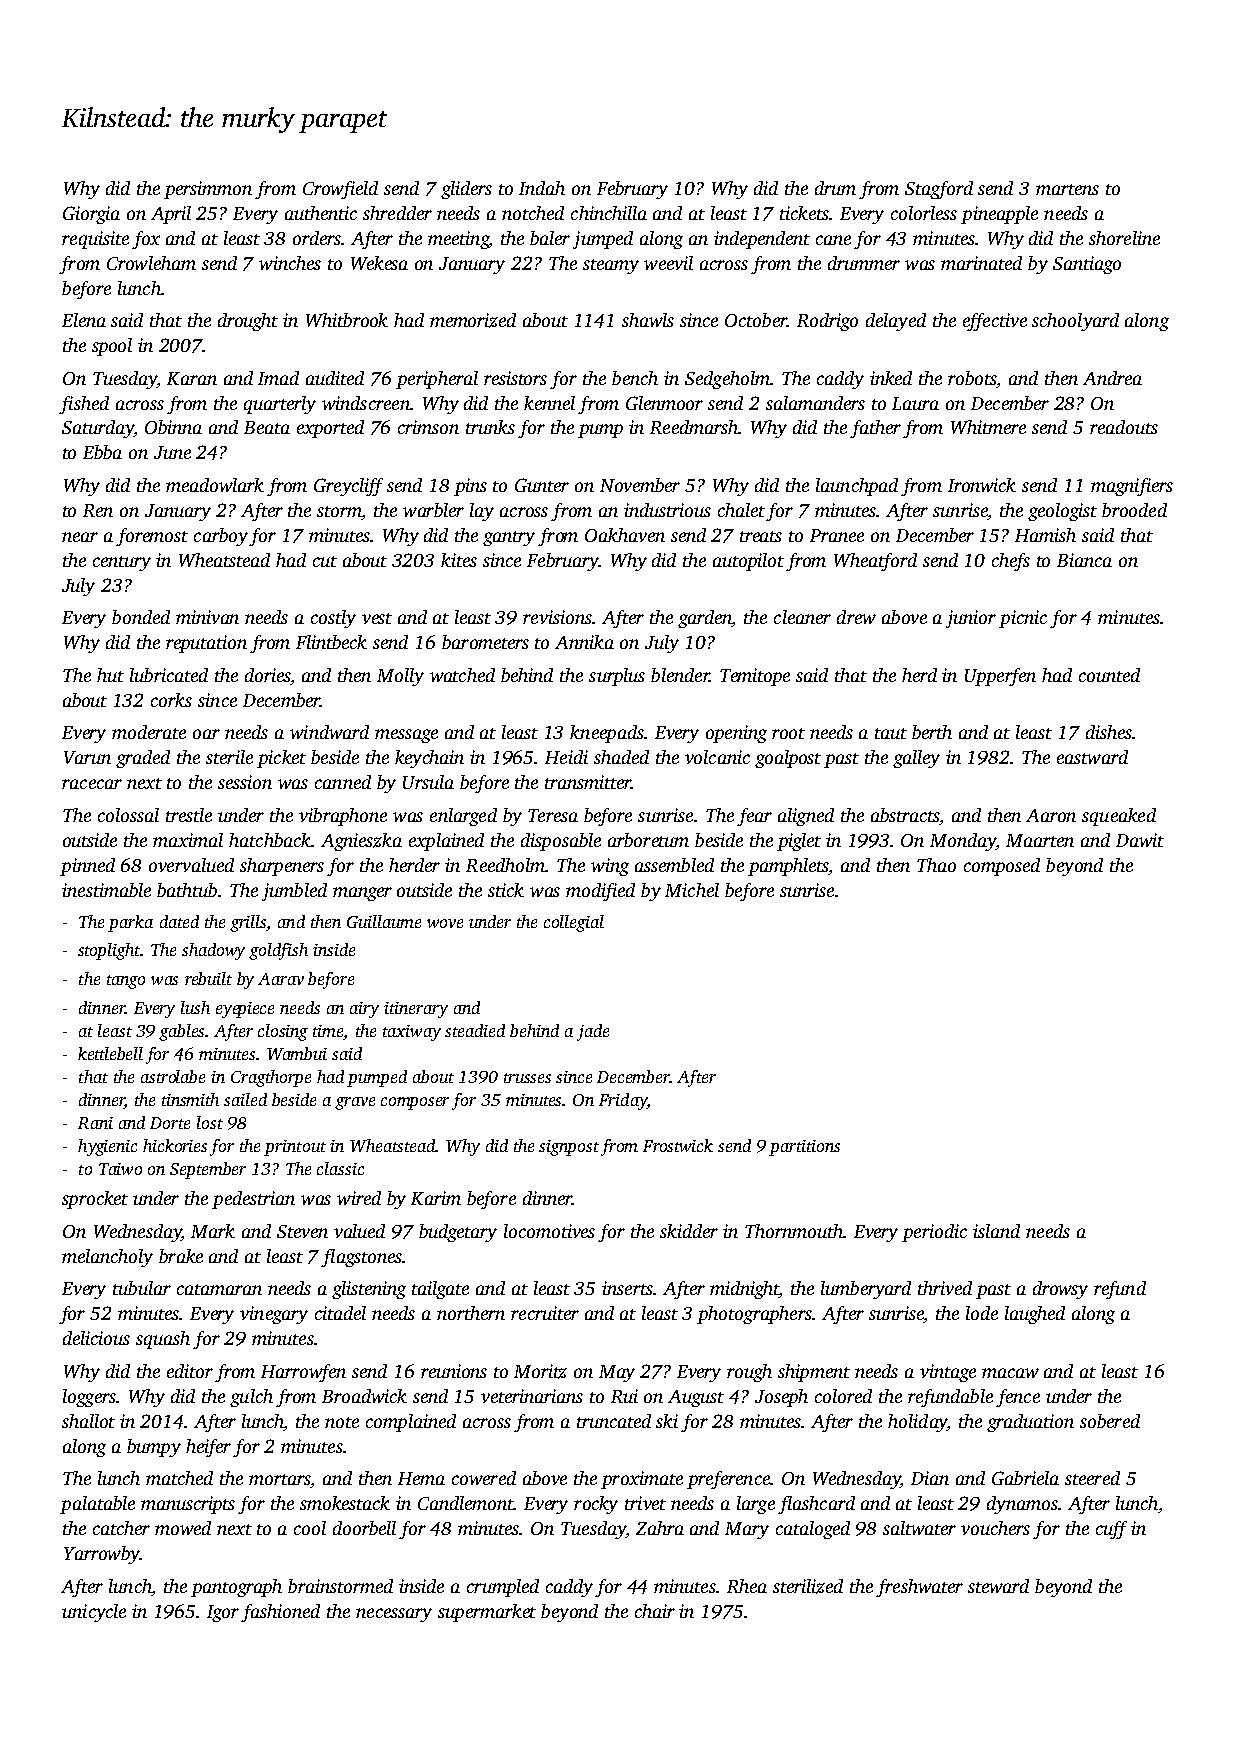 The image size is (1236, 1749). I want to click on brooded, so click(1134, 510).
